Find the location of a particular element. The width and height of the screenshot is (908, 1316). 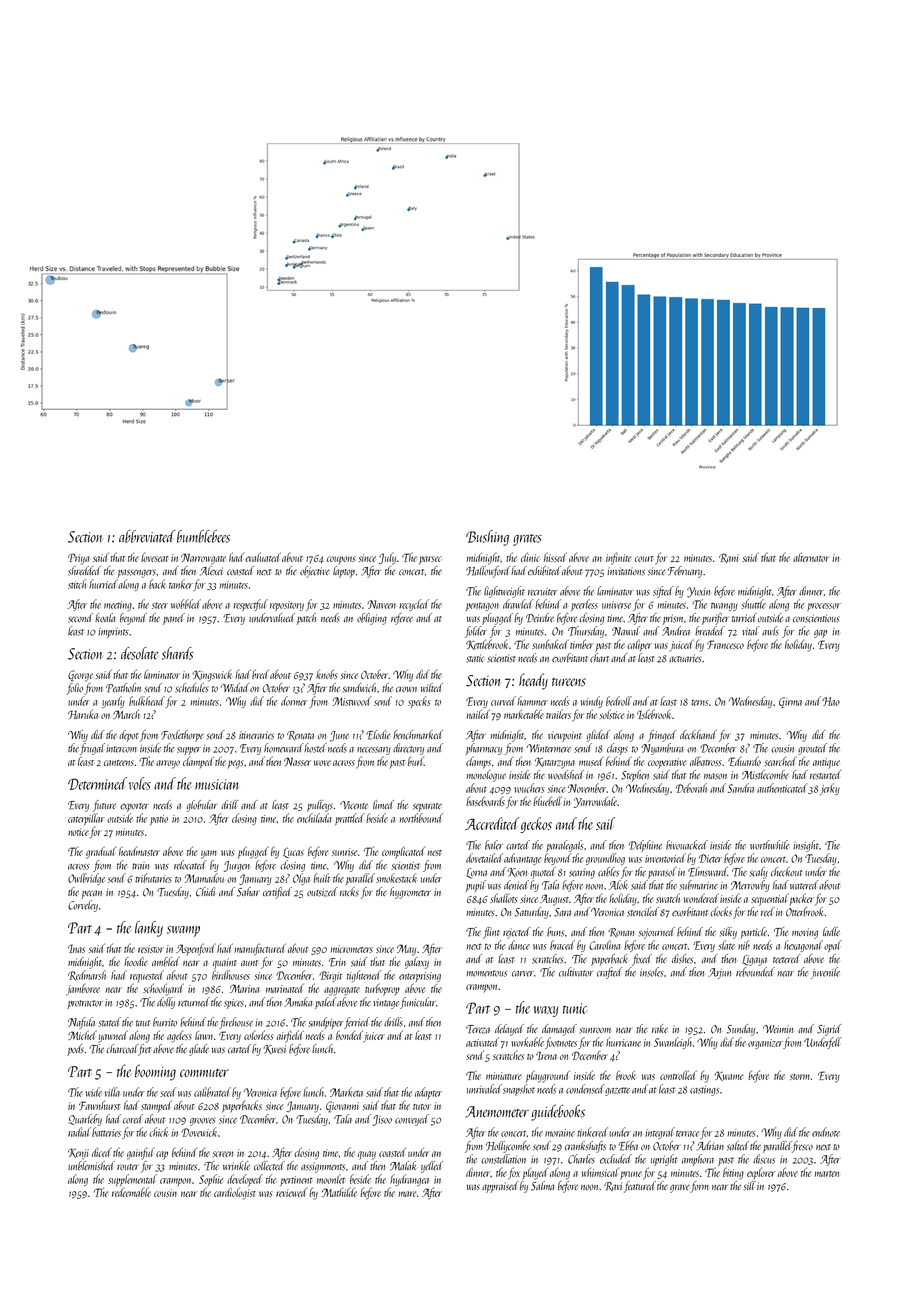

marten is located at coordinates (827, 1174).
